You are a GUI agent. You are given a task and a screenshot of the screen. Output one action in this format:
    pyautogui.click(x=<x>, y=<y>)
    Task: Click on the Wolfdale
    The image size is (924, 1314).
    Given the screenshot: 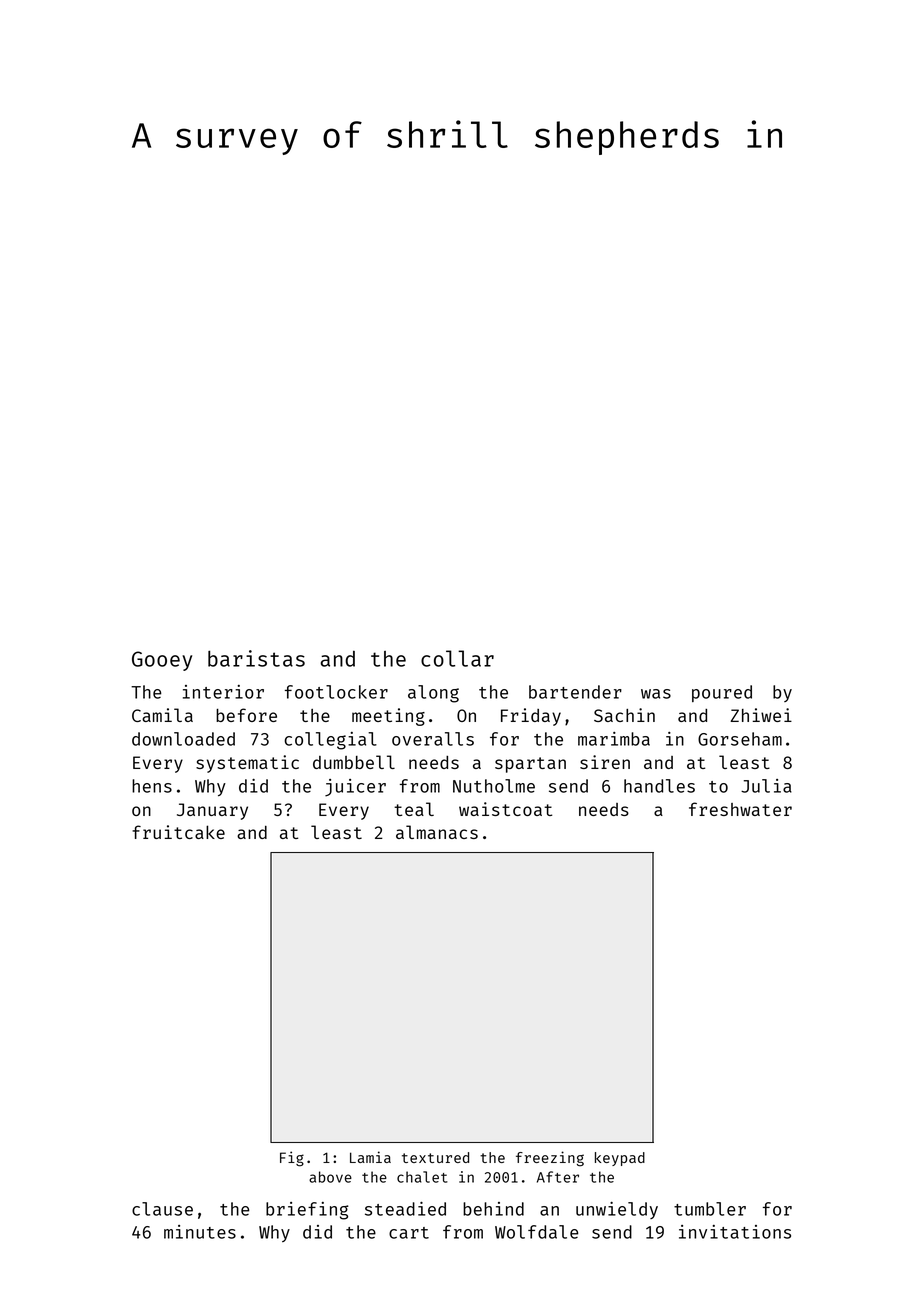 What is the action you would take?
    pyautogui.click(x=537, y=1232)
